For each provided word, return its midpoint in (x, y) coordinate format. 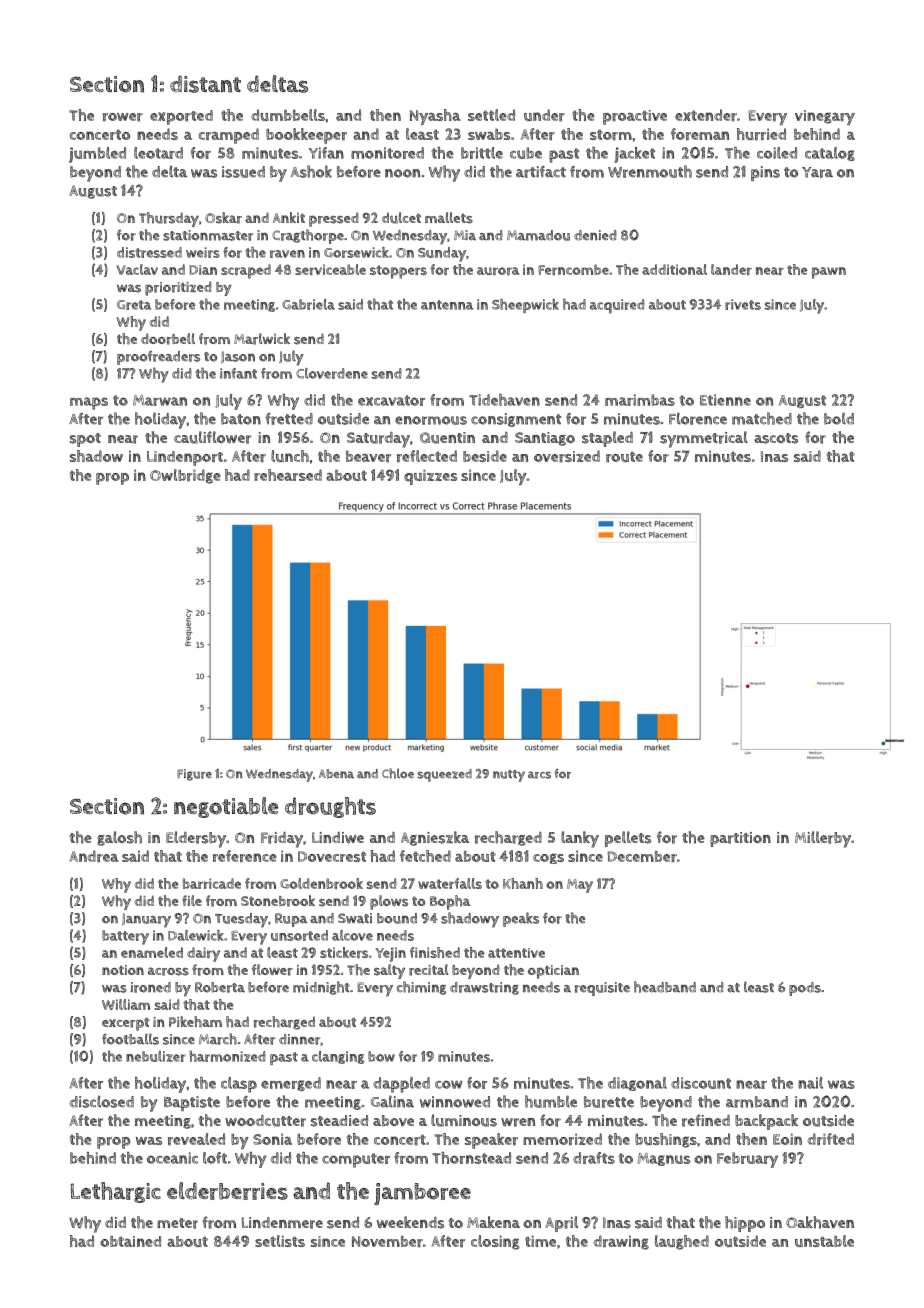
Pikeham (195, 1022)
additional (674, 269)
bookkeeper (306, 136)
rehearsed (288, 475)
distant (205, 84)
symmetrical (704, 439)
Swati (355, 918)
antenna (447, 305)
